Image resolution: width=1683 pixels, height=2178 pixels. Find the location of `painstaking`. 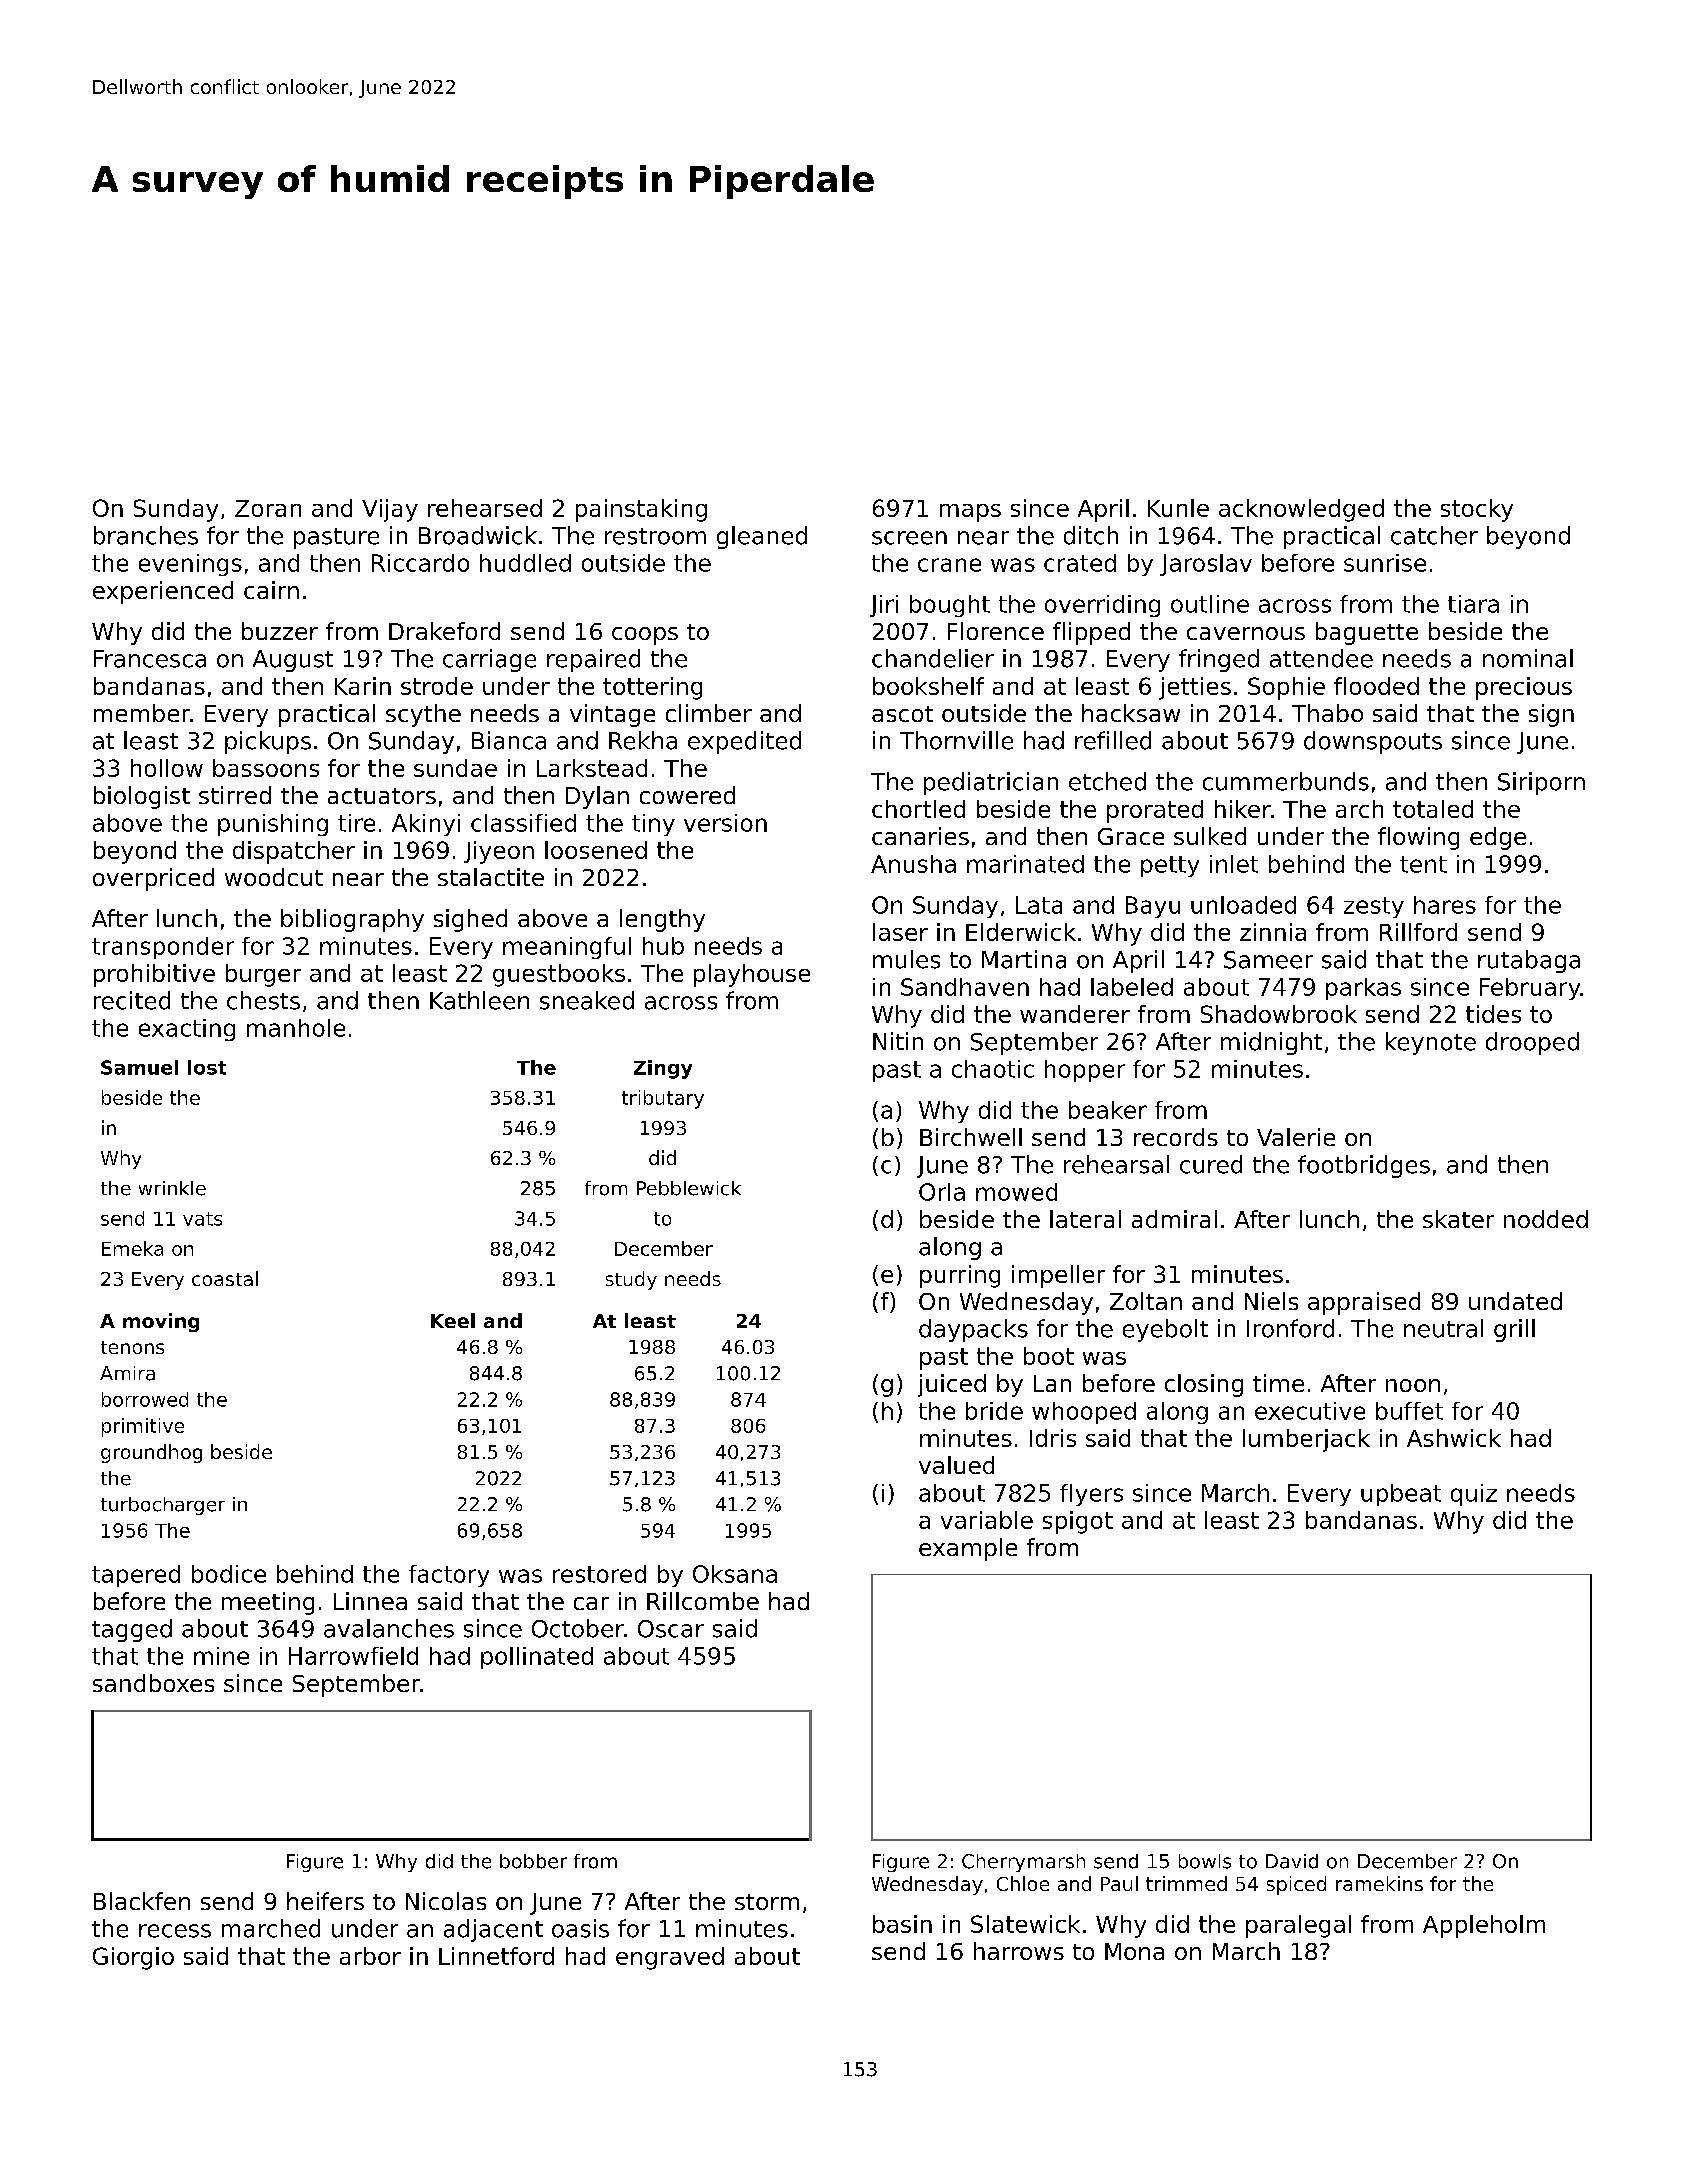

painstaking is located at coordinates (641, 510).
